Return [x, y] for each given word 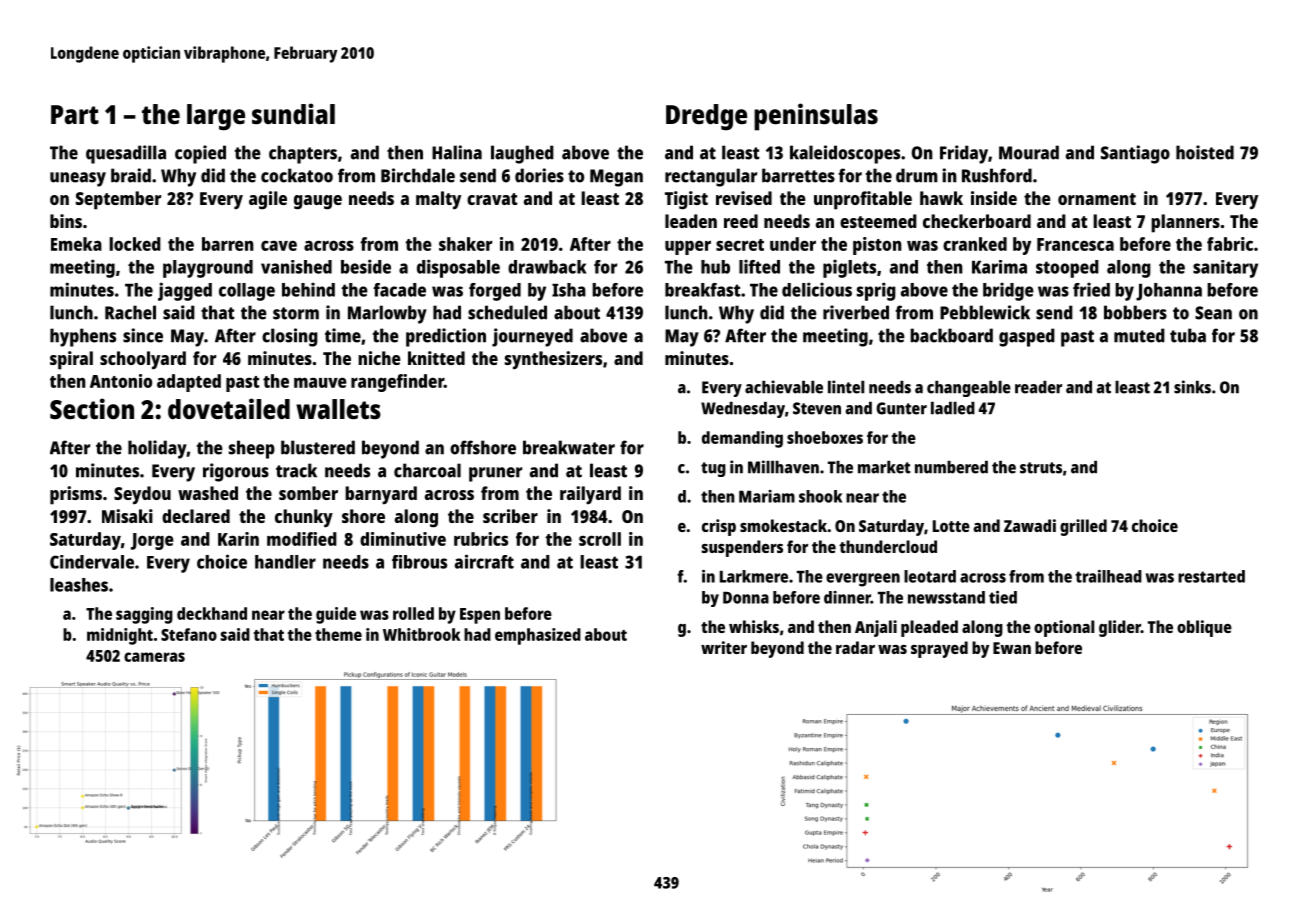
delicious [817, 289]
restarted [1211, 576]
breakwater [569, 447]
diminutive [403, 539]
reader [1038, 387]
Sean [1213, 313]
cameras [154, 657]
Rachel [130, 312]
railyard [590, 495]
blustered [318, 447]
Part [75, 114]
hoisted [1205, 152]
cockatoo [297, 175]
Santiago [1135, 154]
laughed [522, 154]
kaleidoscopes [845, 154]
